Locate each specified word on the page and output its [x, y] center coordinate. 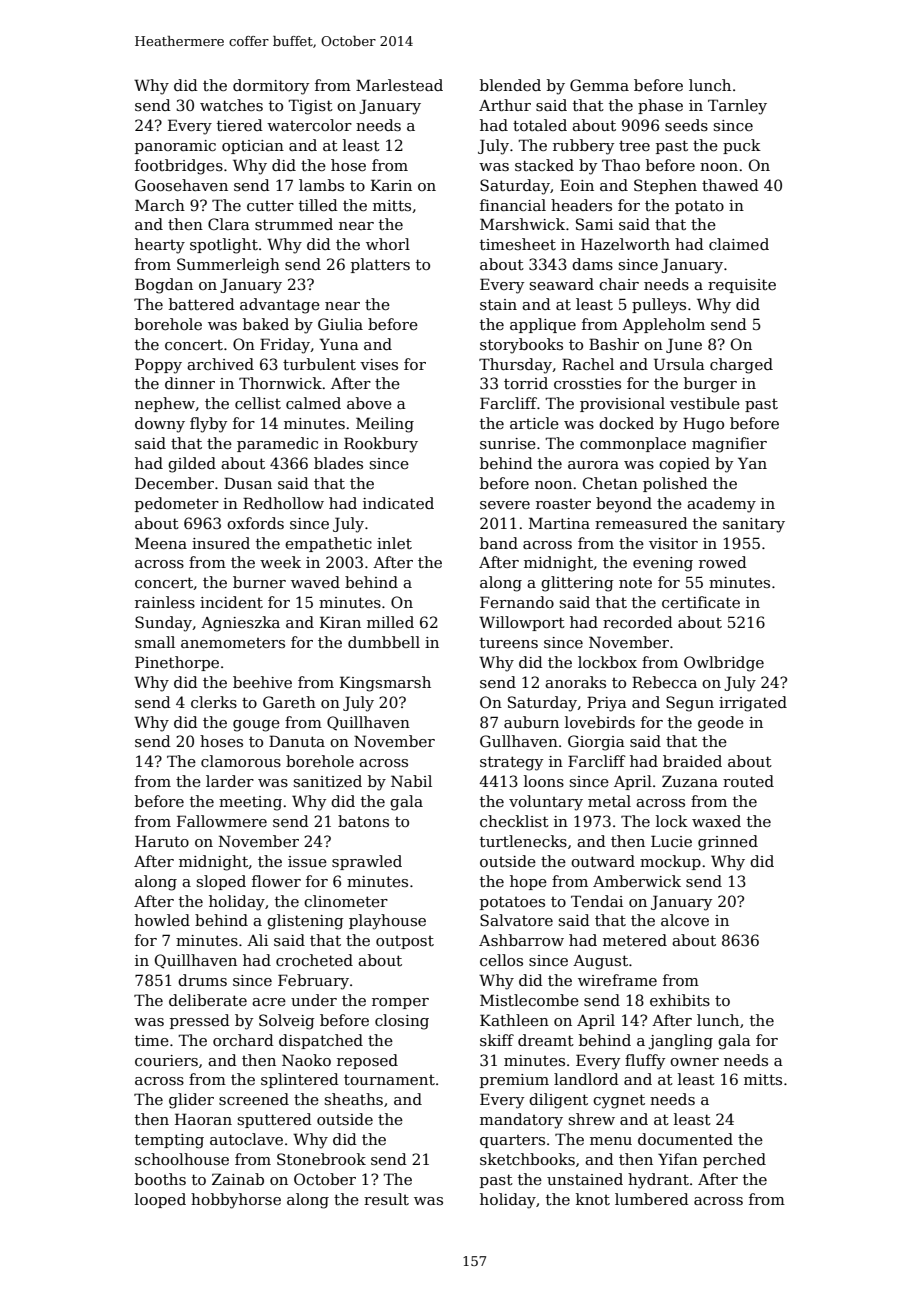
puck [742, 146]
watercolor [309, 125]
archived [220, 364]
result [386, 1199]
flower [276, 881]
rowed [723, 562]
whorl [388, 244]
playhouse [387, 922]
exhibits [680, 1000]
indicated [398, 503]
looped [160, 1200]
